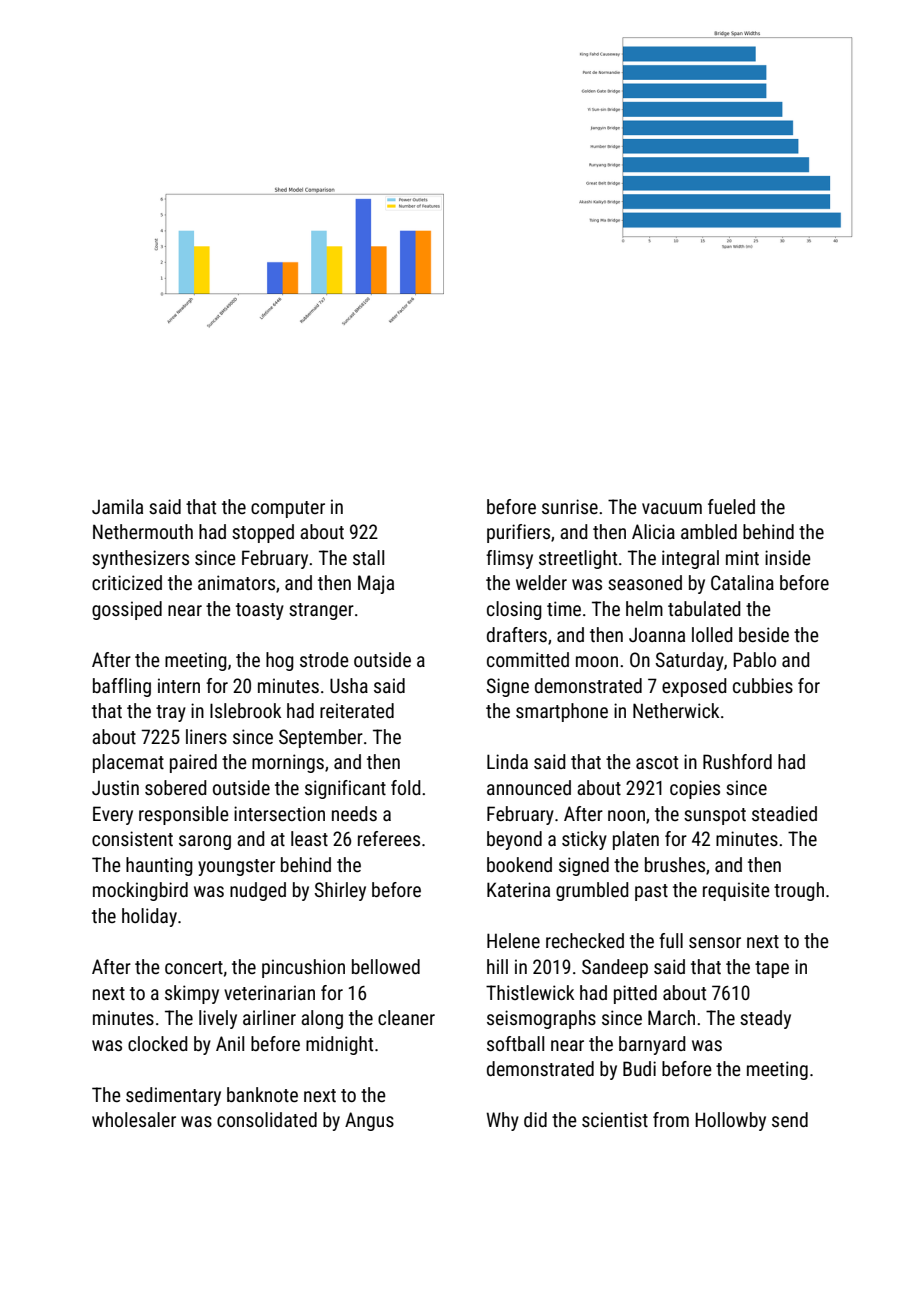 Image resolution: width=924 pixels, height=1311 pixels. What do you see at coordinates (357, 710) in the screenshot?
I see `reiterated` at bounding box center [357, 710].
